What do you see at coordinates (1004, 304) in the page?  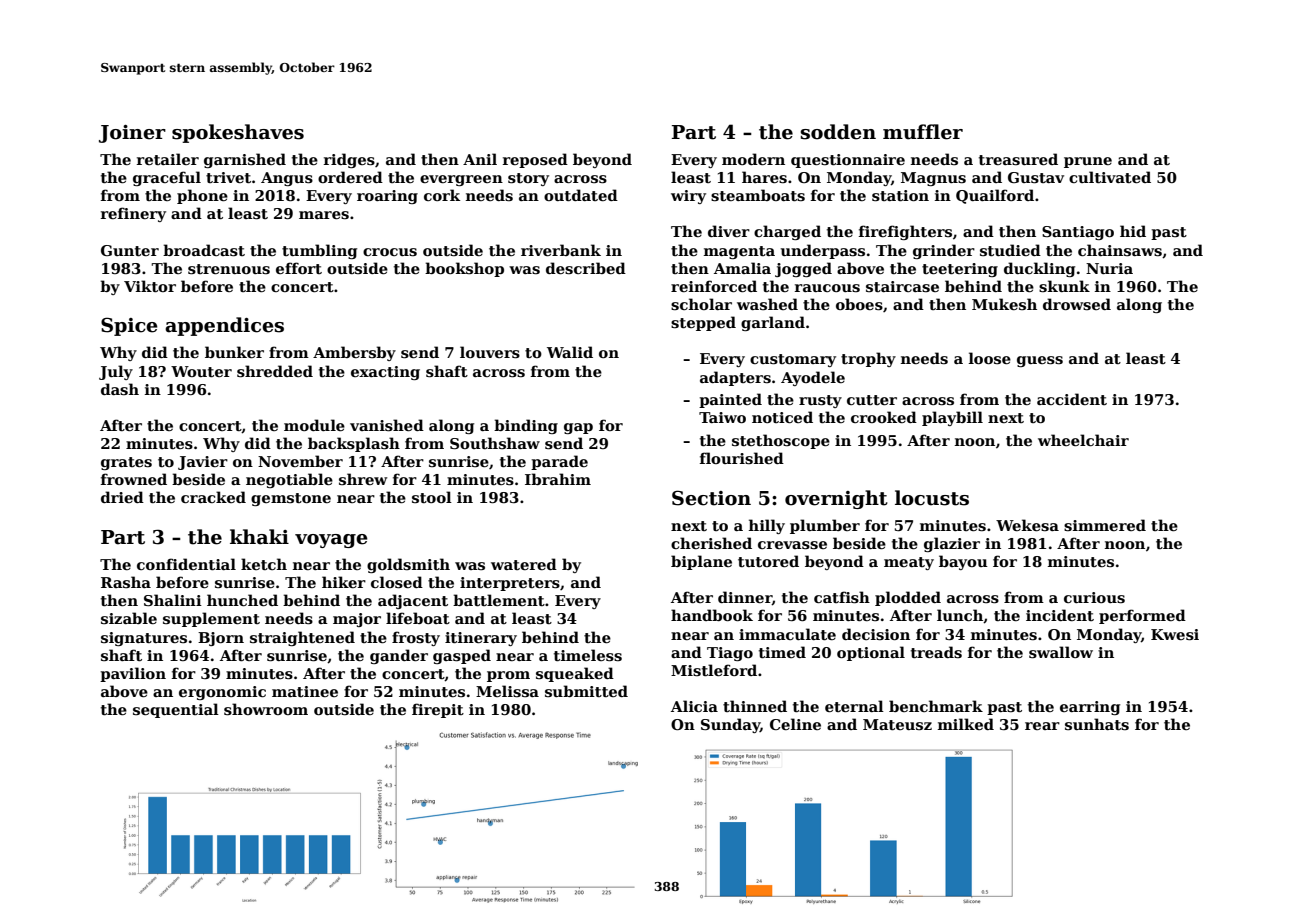 I see `Mukesh` at bounding box center [1004, 304].
